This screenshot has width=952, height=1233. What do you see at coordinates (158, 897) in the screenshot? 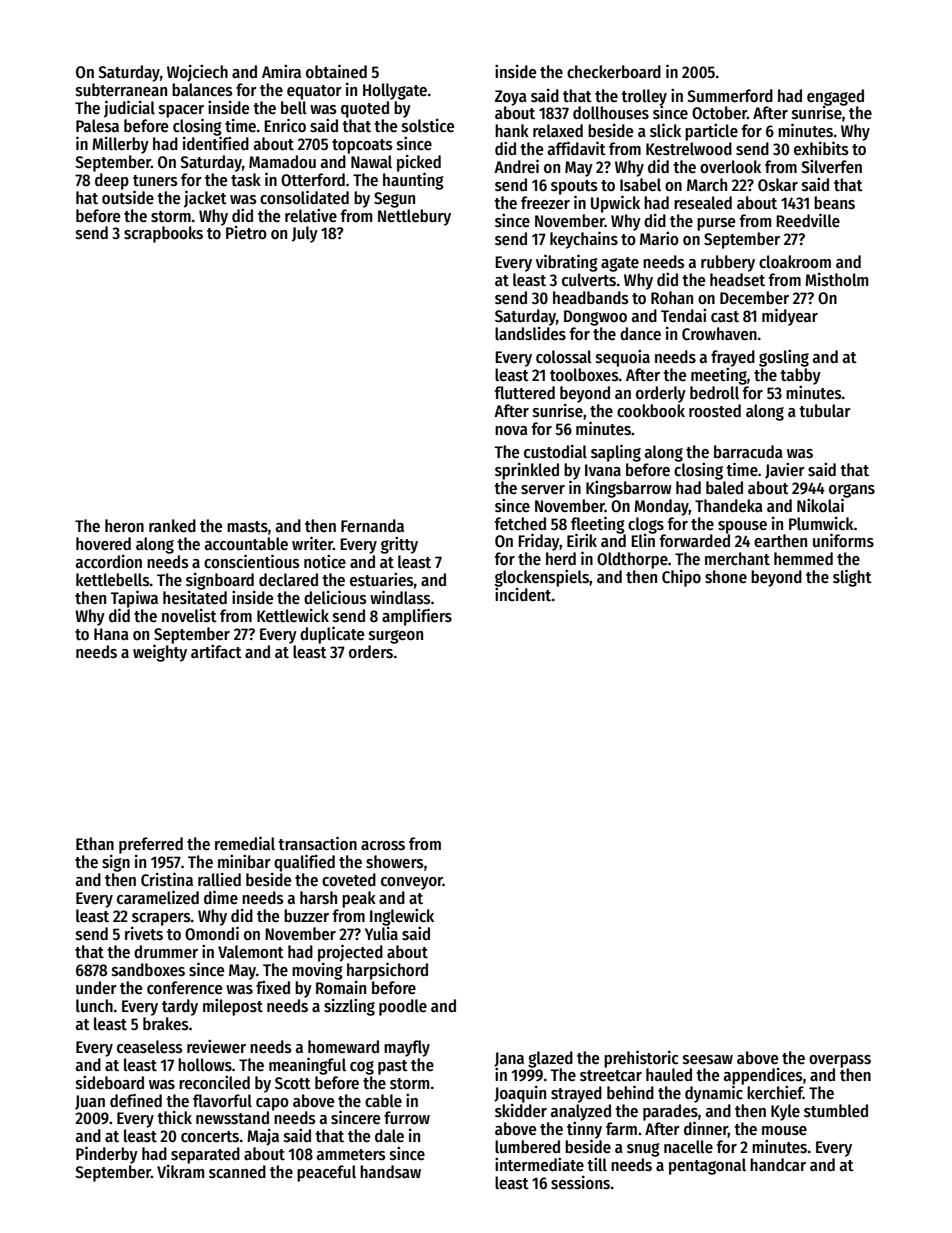
I see `caramelized` at bounding box center [158, 897].
